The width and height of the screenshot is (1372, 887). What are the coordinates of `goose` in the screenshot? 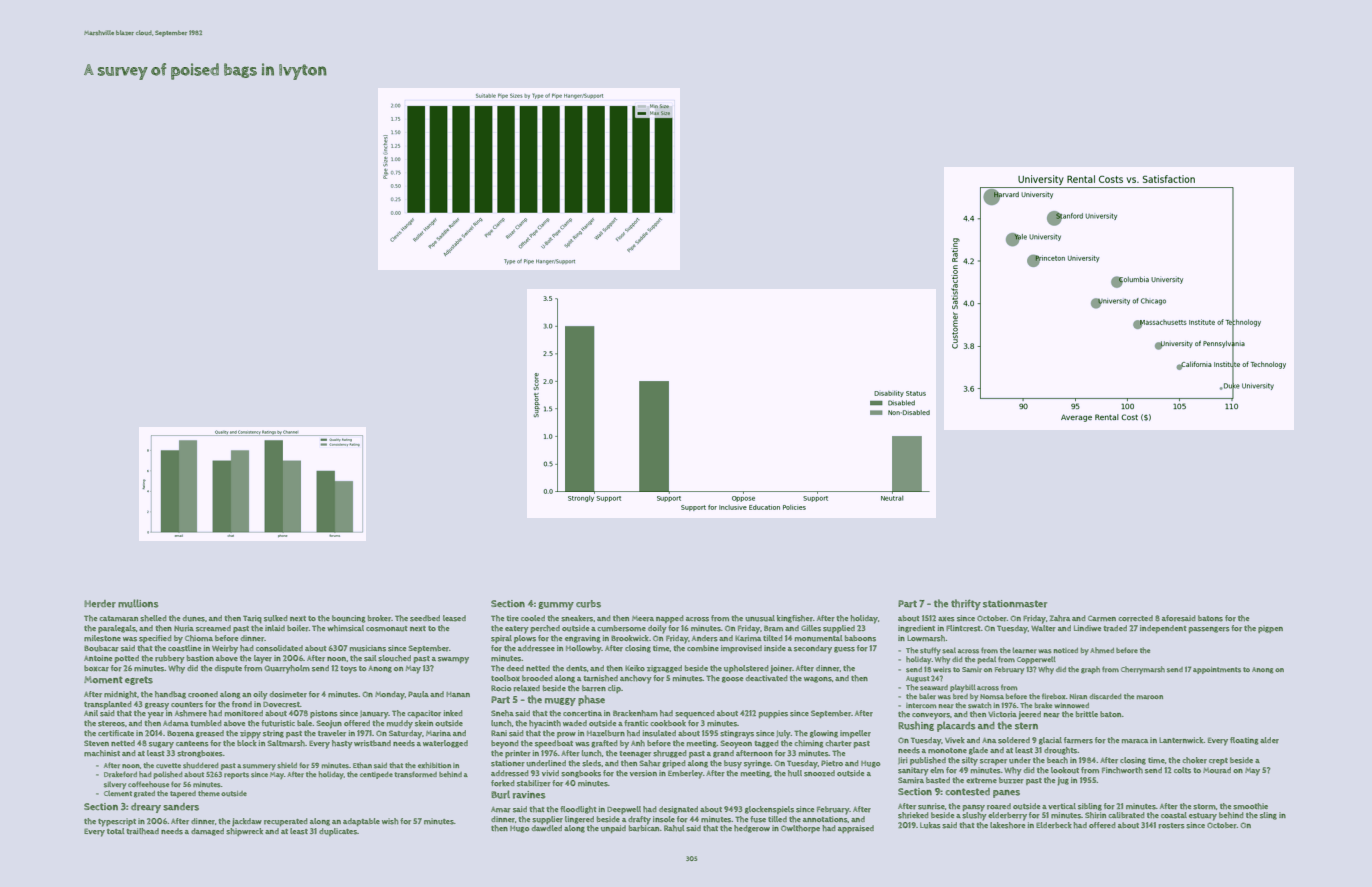 It's located at (732, 680).
